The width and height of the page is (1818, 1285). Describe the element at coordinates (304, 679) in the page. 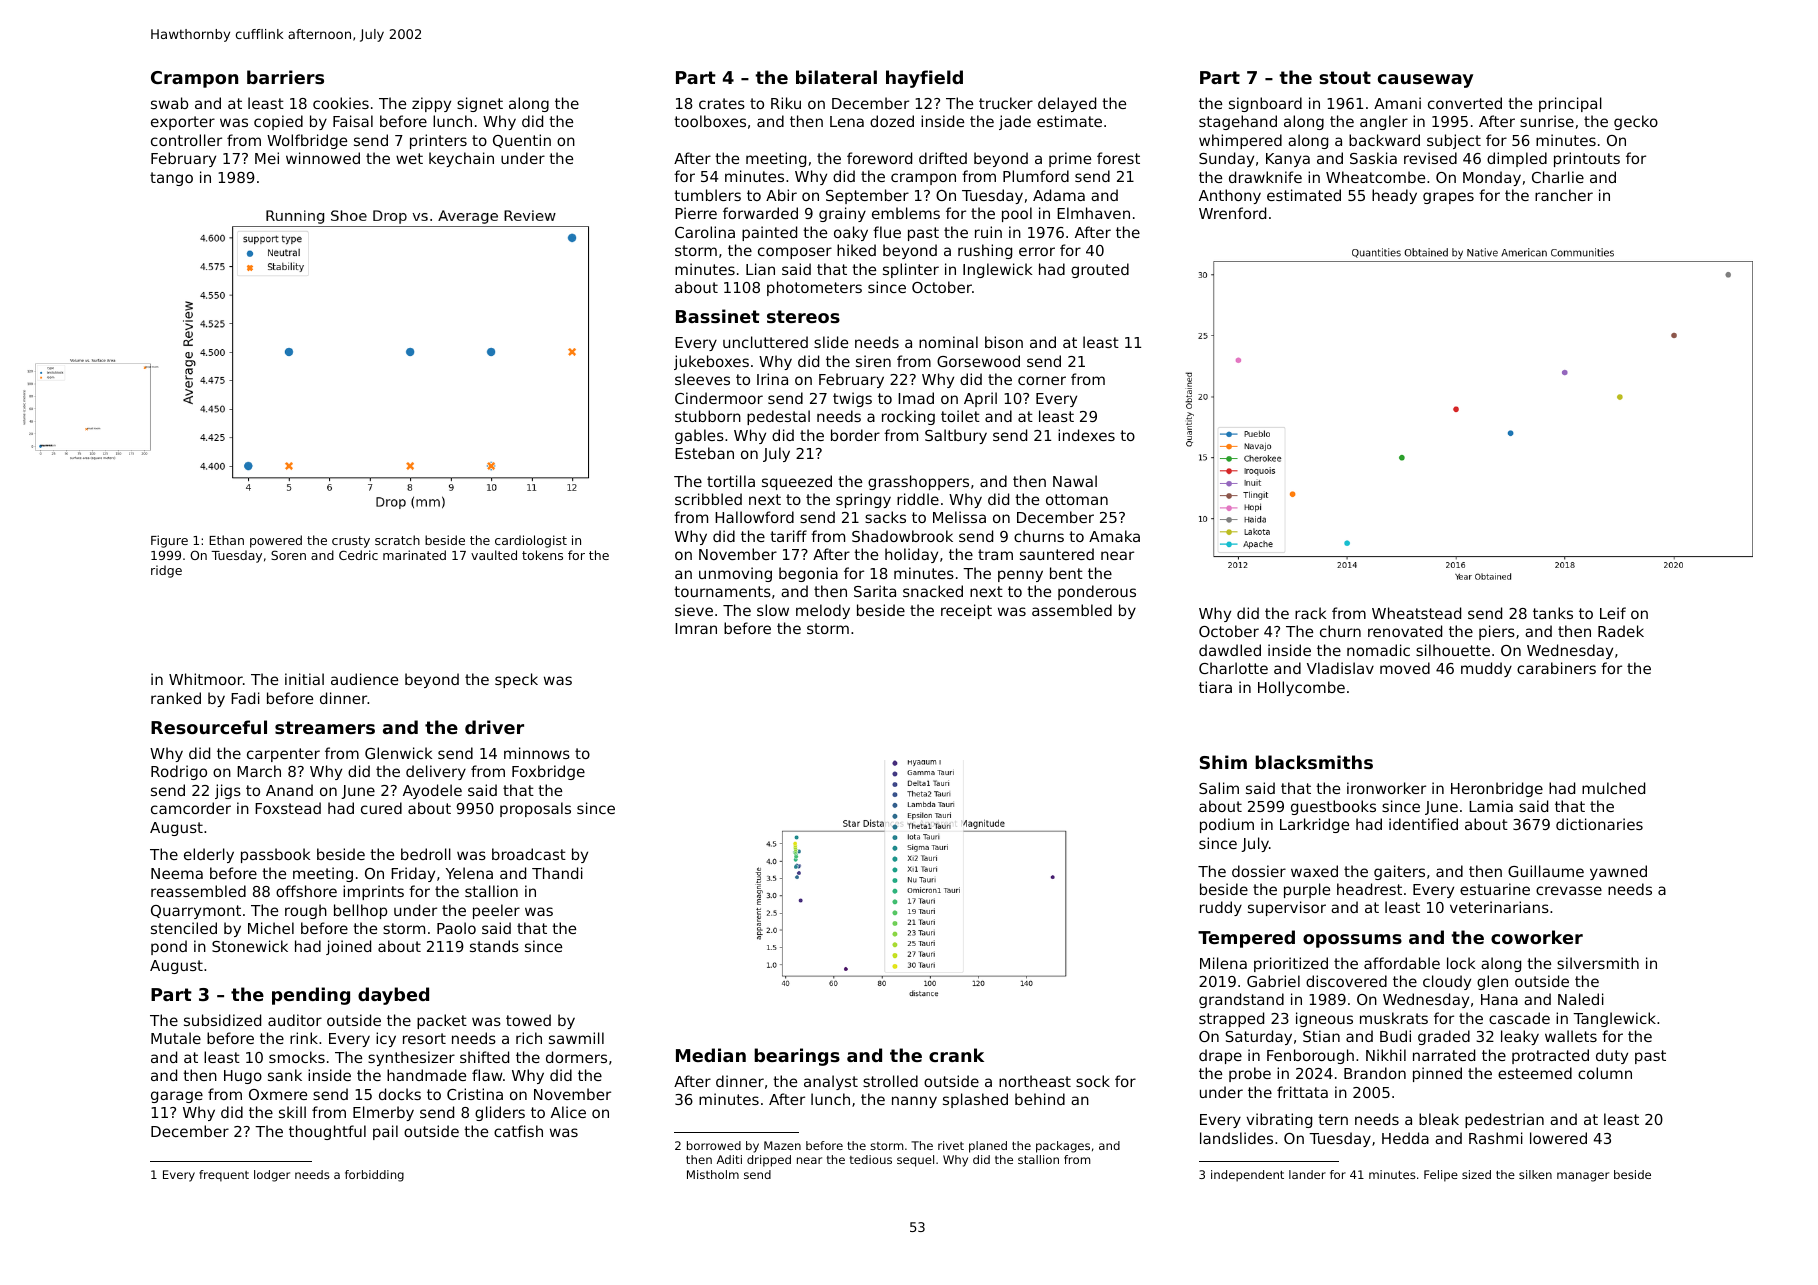

I see `initial` at that location.
